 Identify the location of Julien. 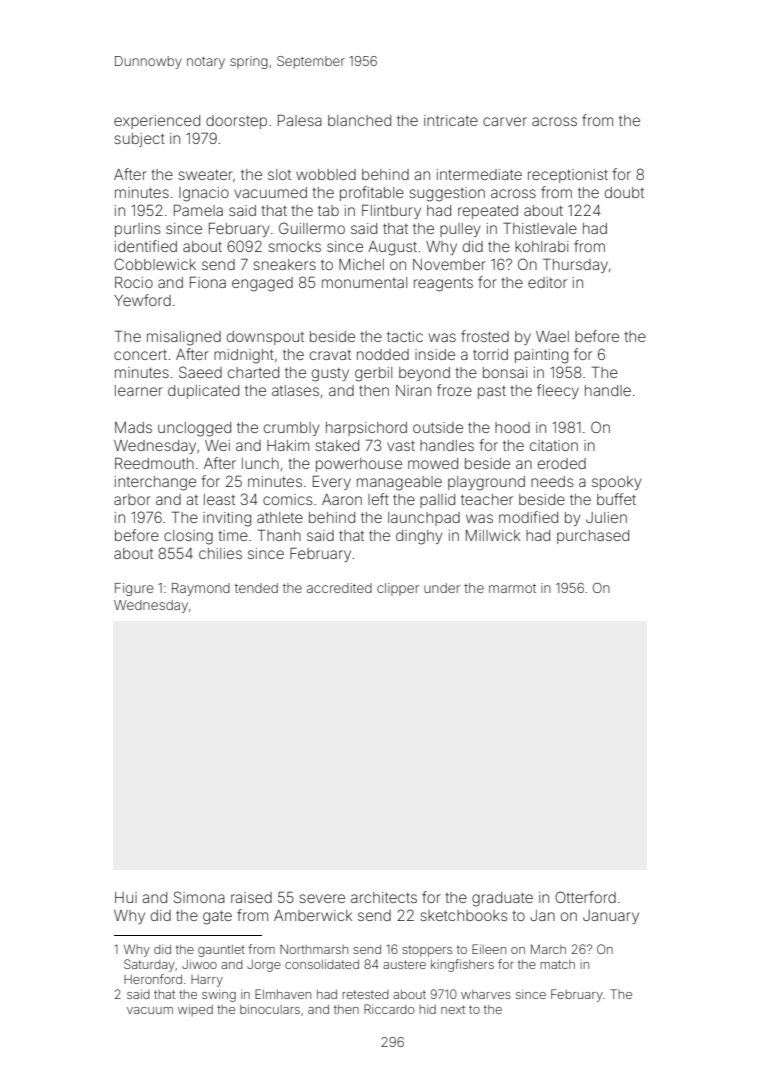
(606, 517).
